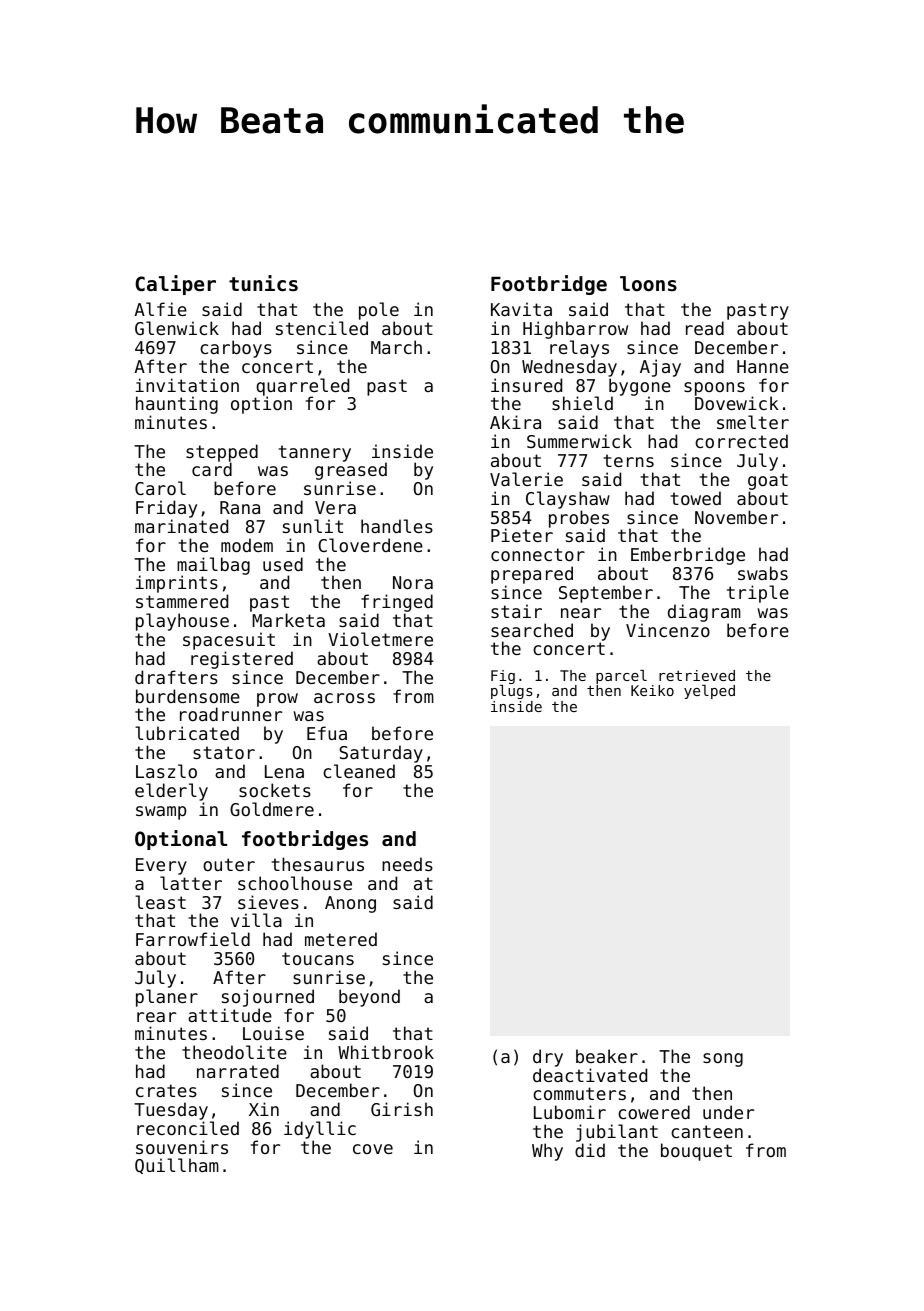  Describe the element at coordinates (648, 284) in the screenshot. I see `loons` at that location.
